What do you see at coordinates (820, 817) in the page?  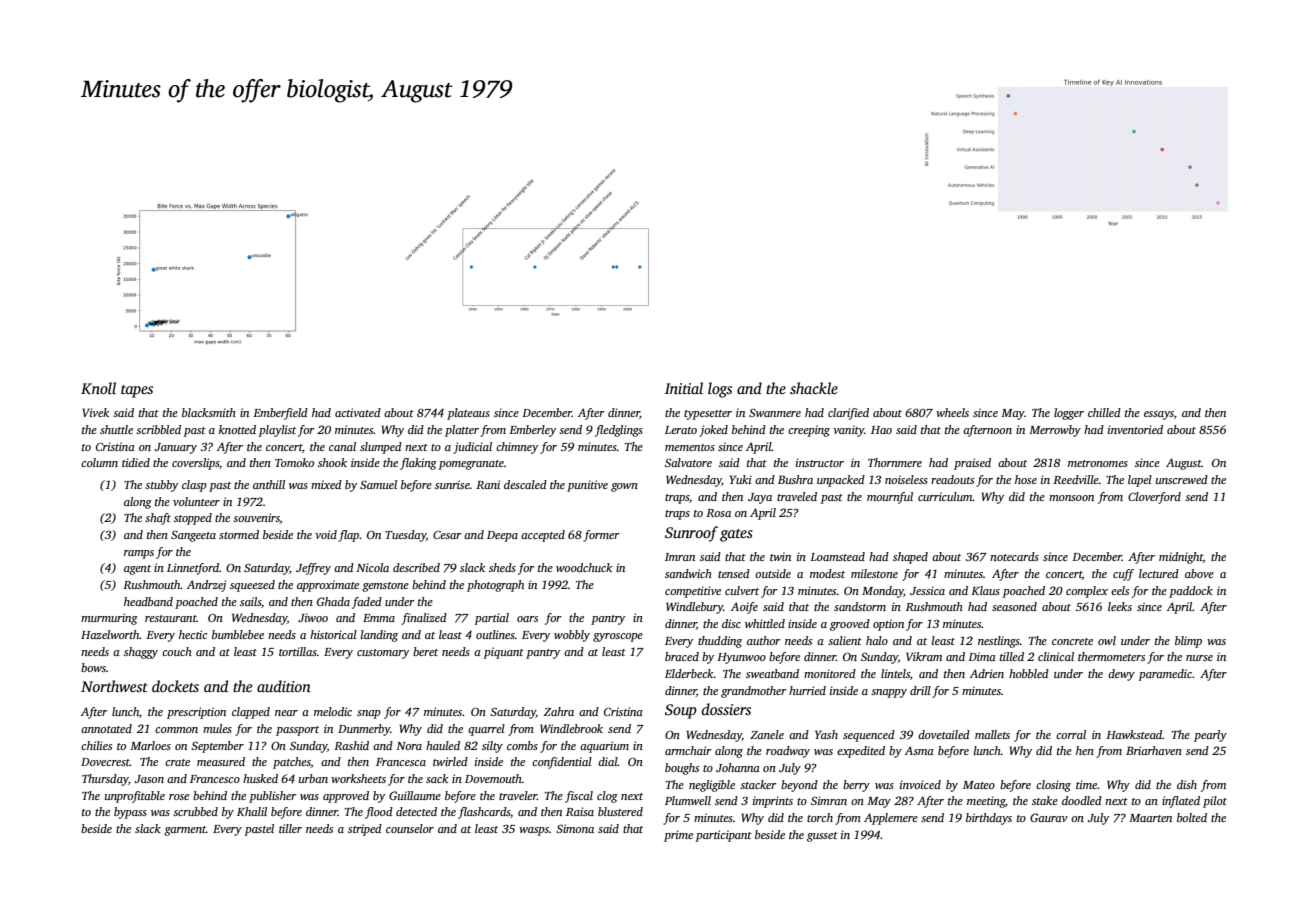 I see `torch` at bounding box center [820, 817].
